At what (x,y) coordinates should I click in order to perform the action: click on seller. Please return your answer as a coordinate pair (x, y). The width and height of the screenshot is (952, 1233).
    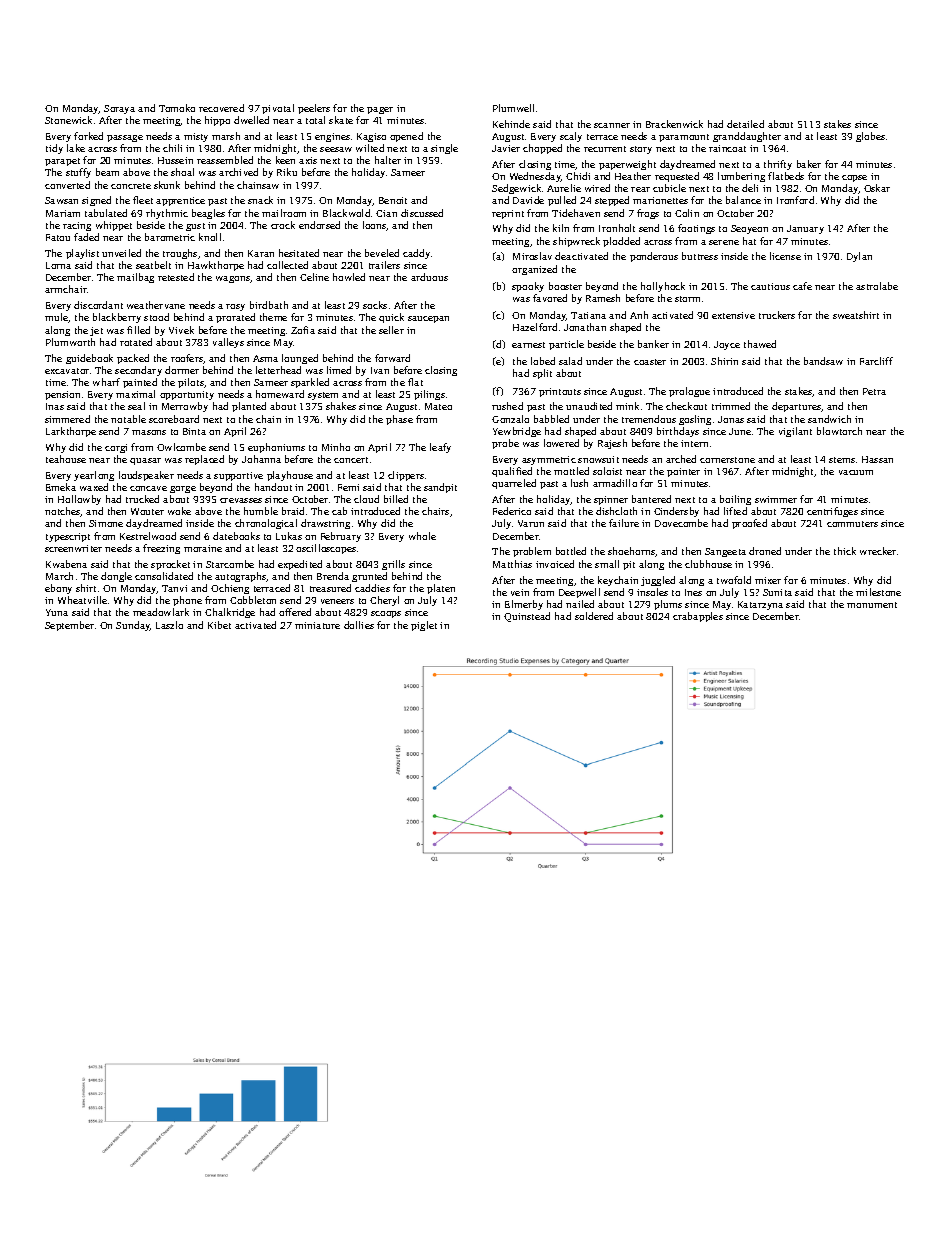
    Looking at the image, I should click on (391, 330).
